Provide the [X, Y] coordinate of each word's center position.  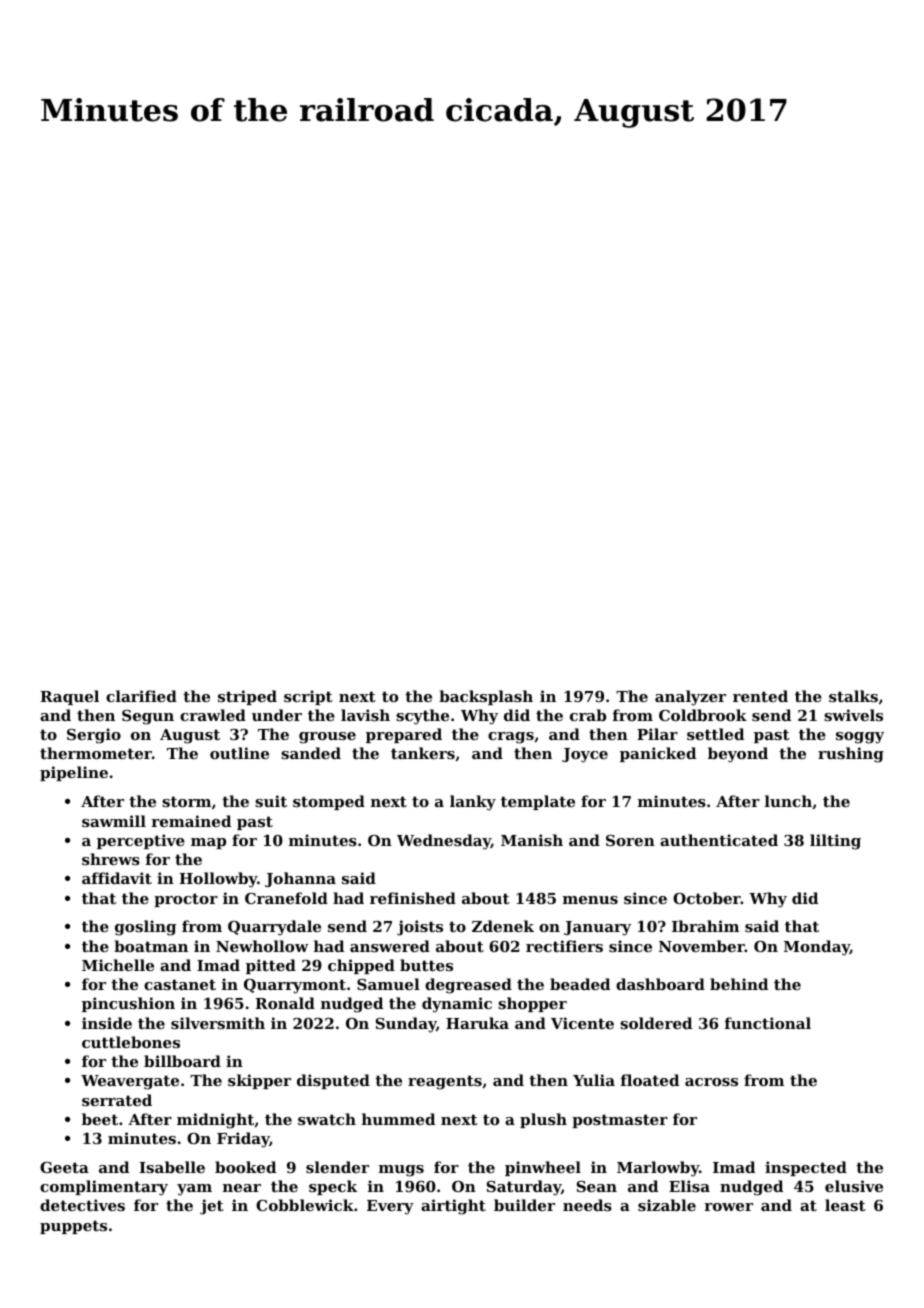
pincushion [128, 1004]
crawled [213, 715]
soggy [860, 738]
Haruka [477, 1023]
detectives [82, 1205]
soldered [656, 1023]
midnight [215, 1121]
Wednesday [444, 842]
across [711, 1082]
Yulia [594, 1080]
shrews [111, 859]
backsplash [486, 697]
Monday [817, 948]
